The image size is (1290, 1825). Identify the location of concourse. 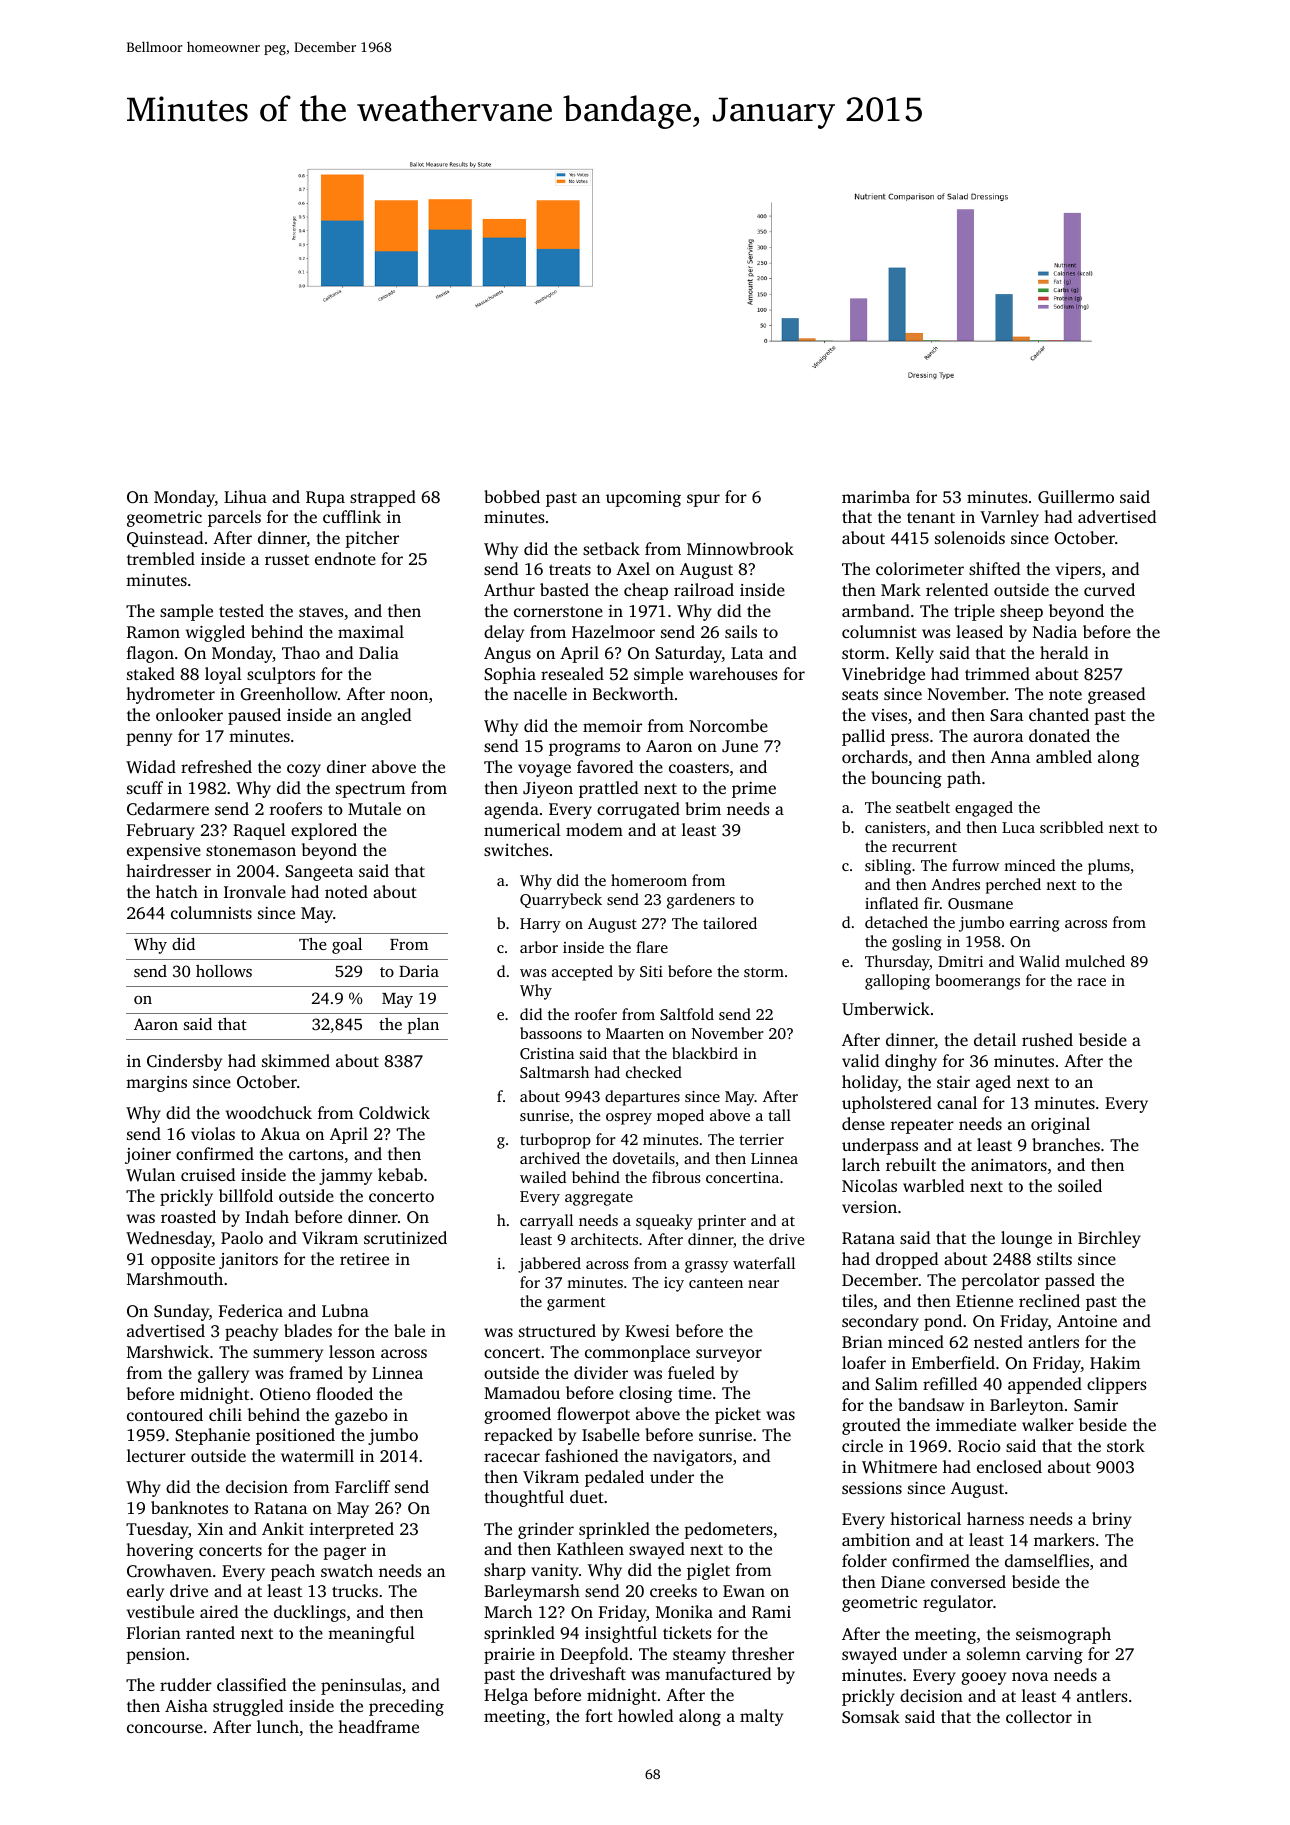
(165, 1728).
